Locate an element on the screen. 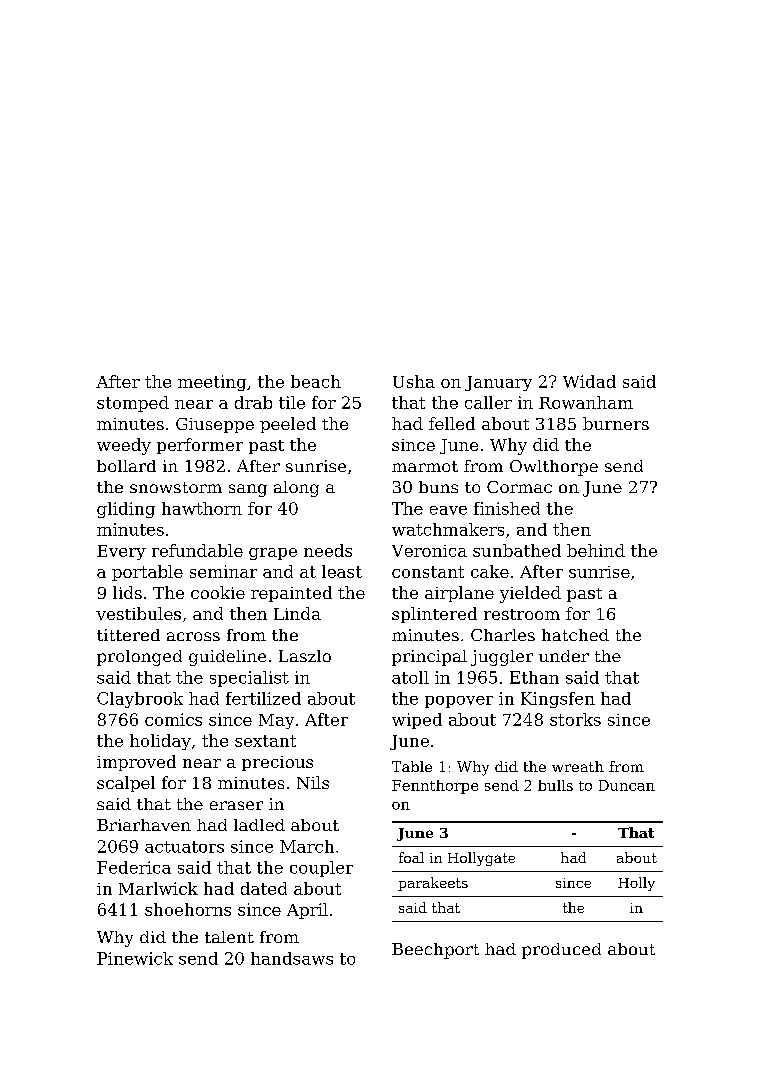 Image resolution: width=760 pixels, height=1079 pixels. Fennthorpe is located at coordinates (435, 787).
